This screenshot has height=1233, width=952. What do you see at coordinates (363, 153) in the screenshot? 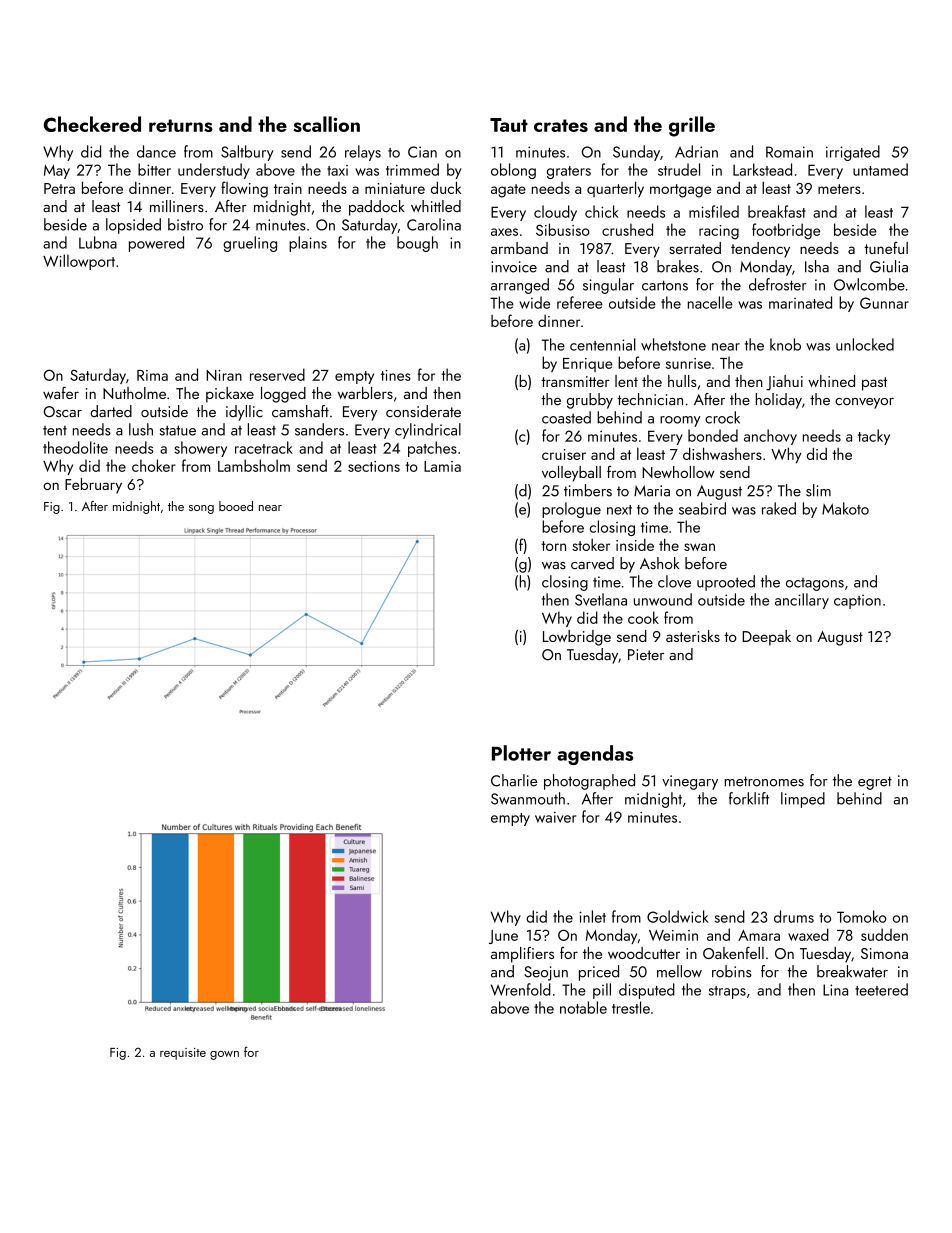
I see `relays` at bounding box center [363, 153].
